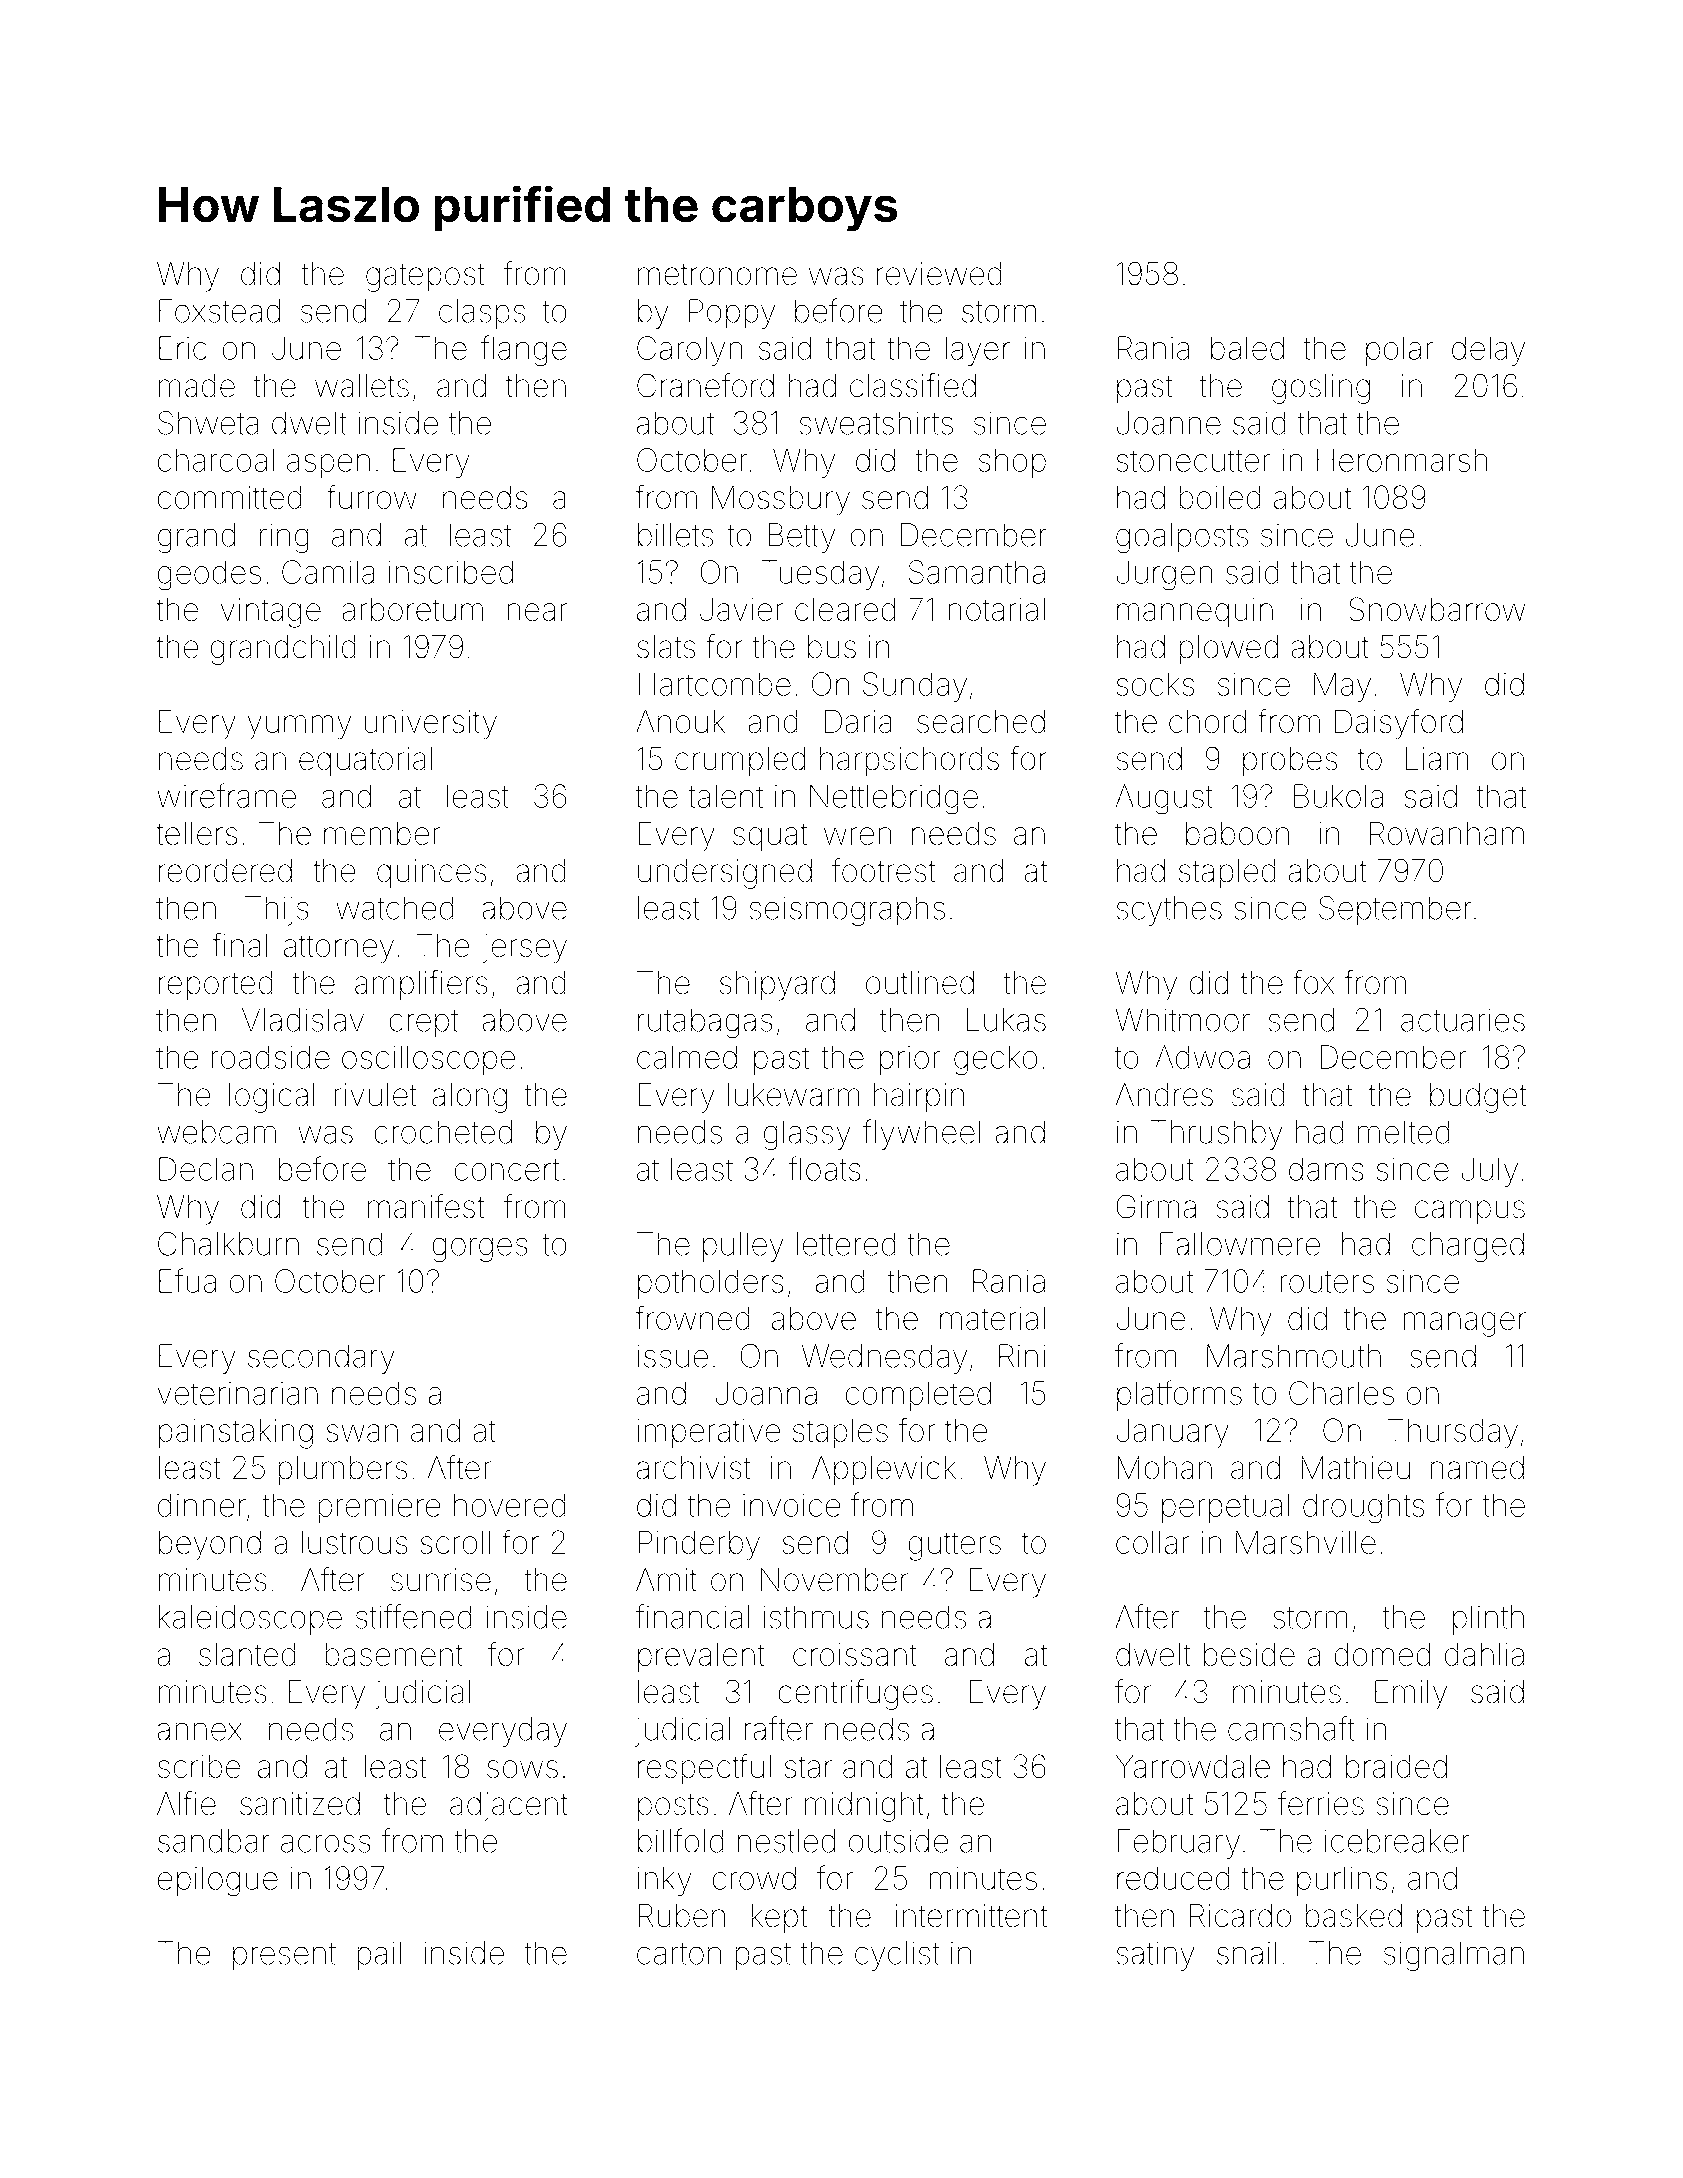  What do you see at coordinates (1193, 1766) in the screenshot?
I see `Yarrowdale` at bounding box center [1193, 1766].
